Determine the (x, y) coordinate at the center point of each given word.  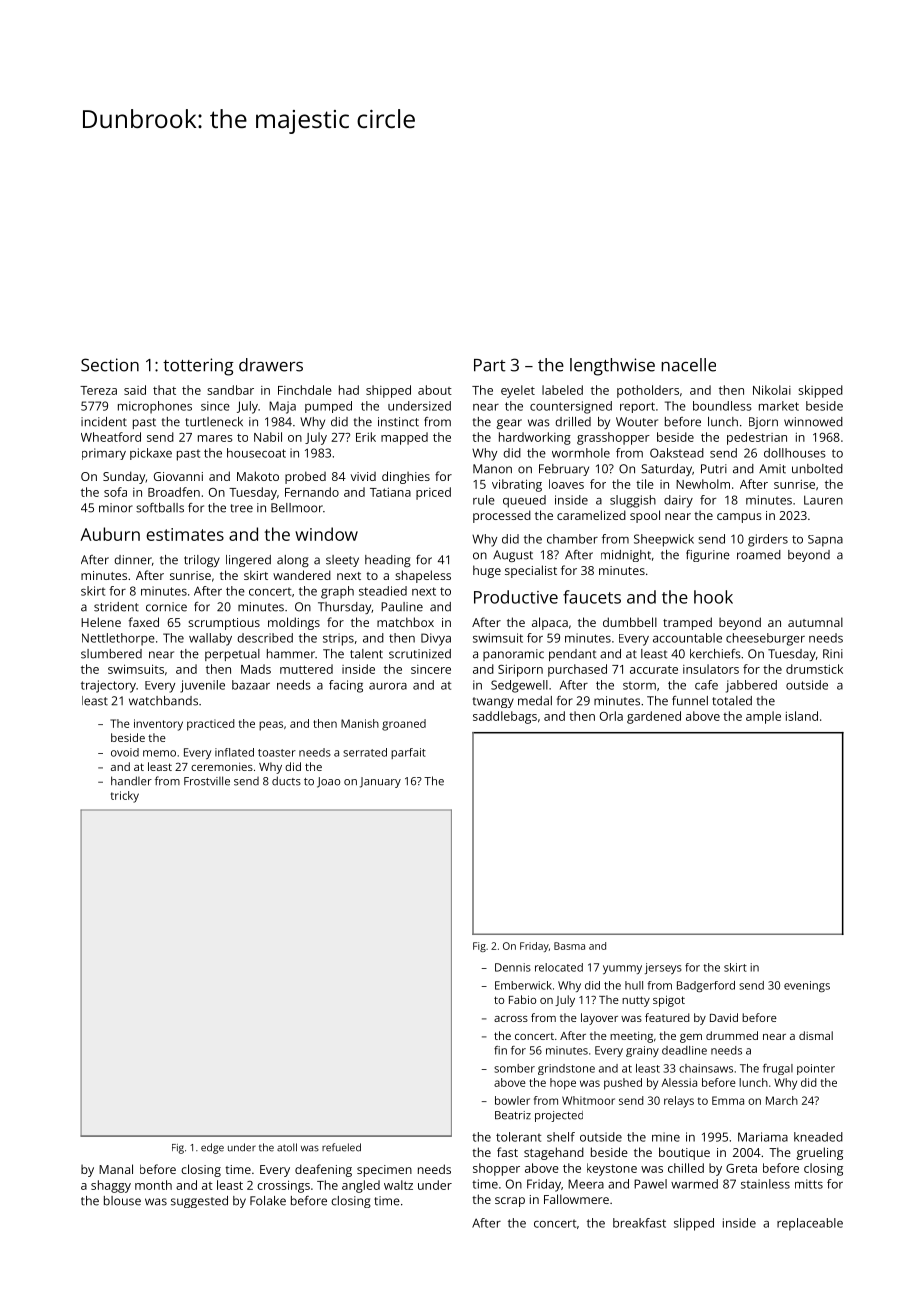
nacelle (688, 365)
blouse (122, 1201)
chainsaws (706, 1068)
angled (361, 1186)
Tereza (98, 390)
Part (490, 365)
